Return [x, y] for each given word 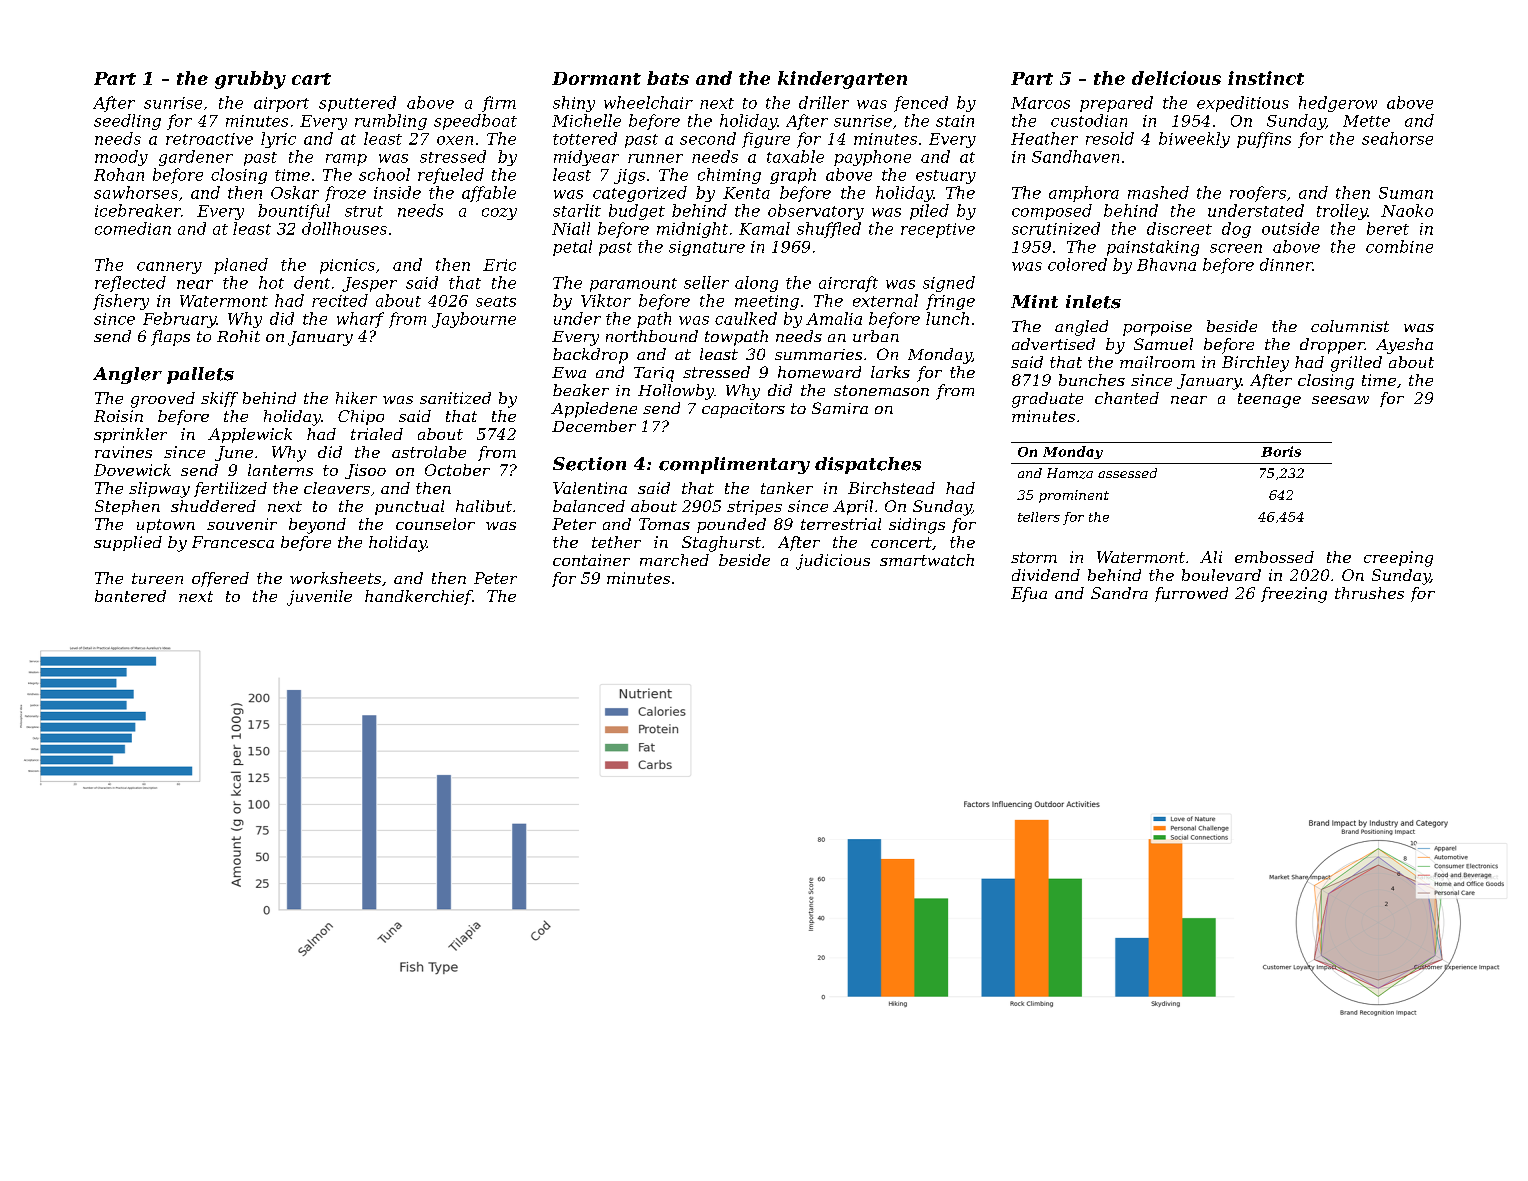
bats [668, 78]
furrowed [1191, 594]
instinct [1266, 78]
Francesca [233, 542]
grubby [250, 80]
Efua [1029, 594]
